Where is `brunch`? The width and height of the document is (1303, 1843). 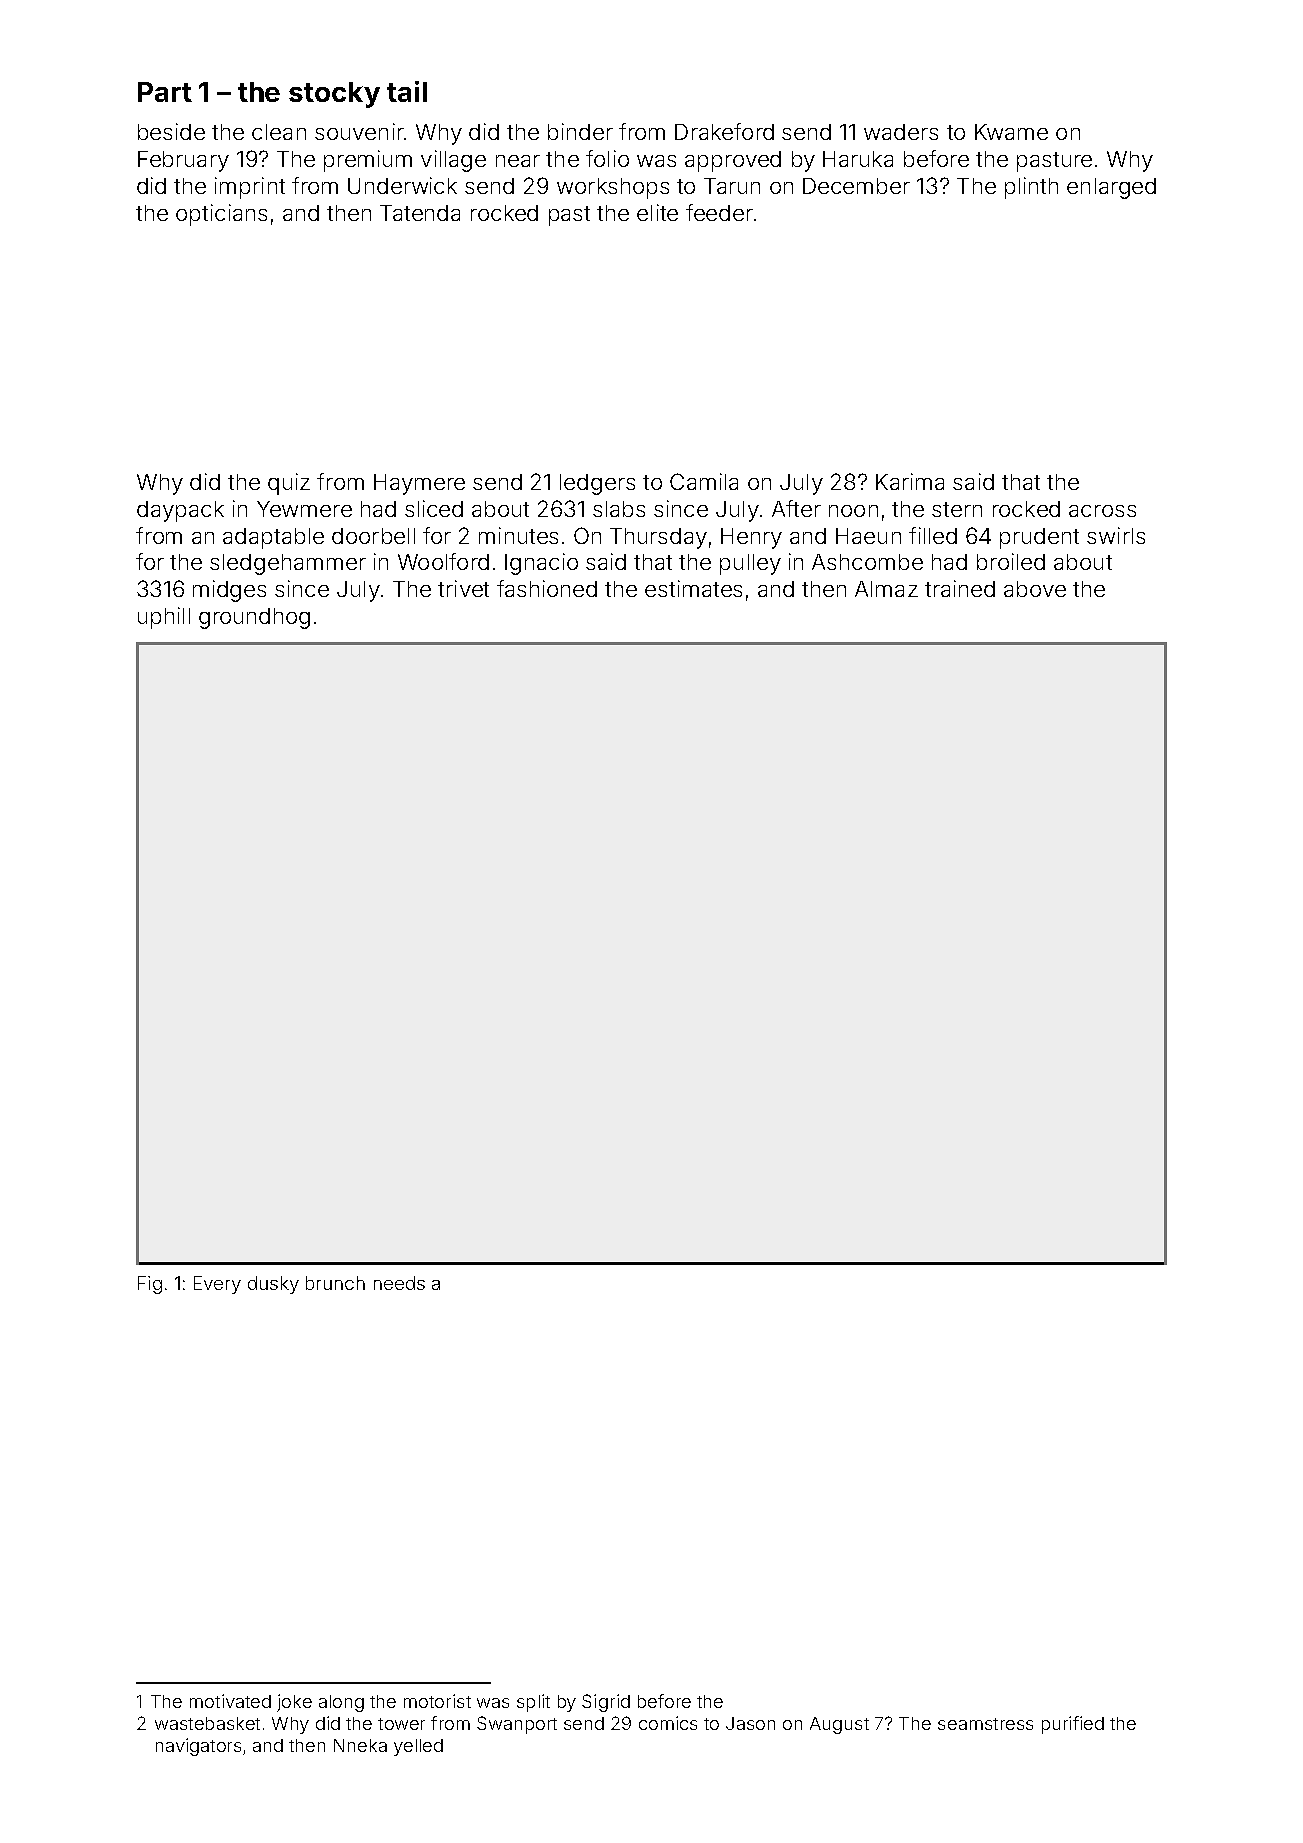 brunch is located at coordinates (335, 1283).
